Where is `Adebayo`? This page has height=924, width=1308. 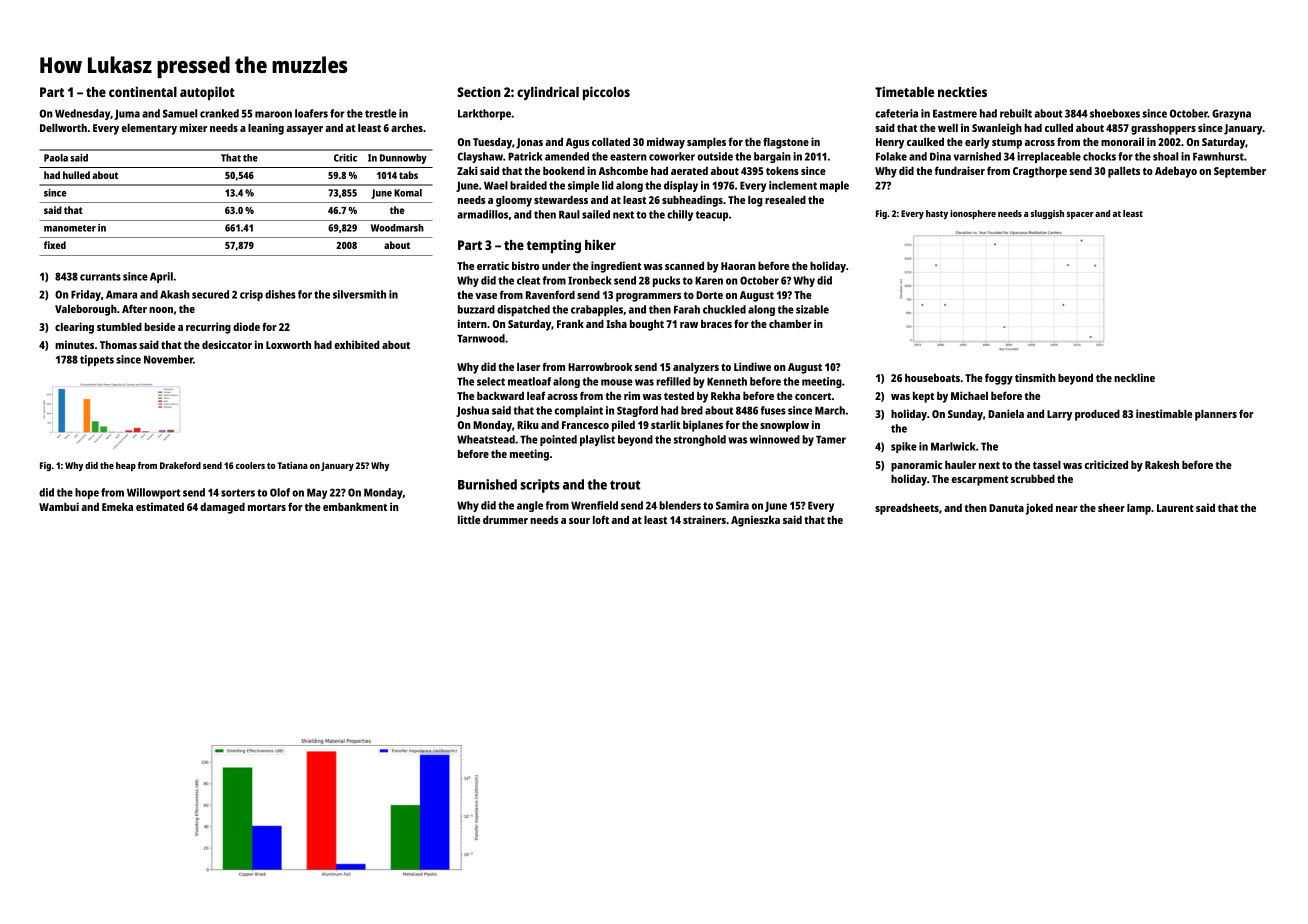
Adebayo is located at coordinates (1176, 172).
